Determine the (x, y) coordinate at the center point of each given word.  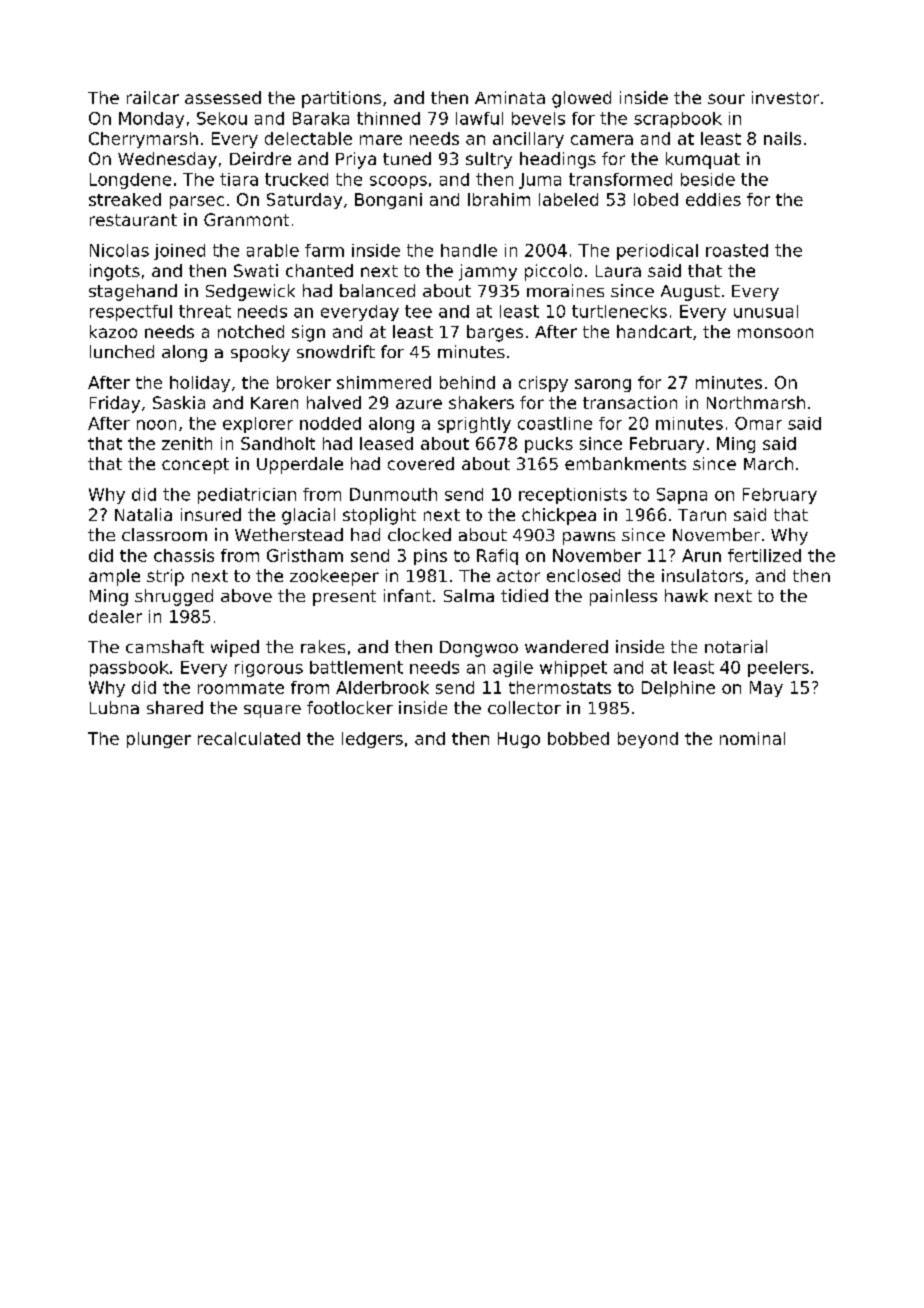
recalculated (249, 738)
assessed (223, 97)
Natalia (143, 514)
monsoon (775, 333)
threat (205, 311)
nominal (752, 738)
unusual (766, 311)
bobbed (578, 738)
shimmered (384, 382)
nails (782, 138)
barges (495, 333)
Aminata (510, 97)
